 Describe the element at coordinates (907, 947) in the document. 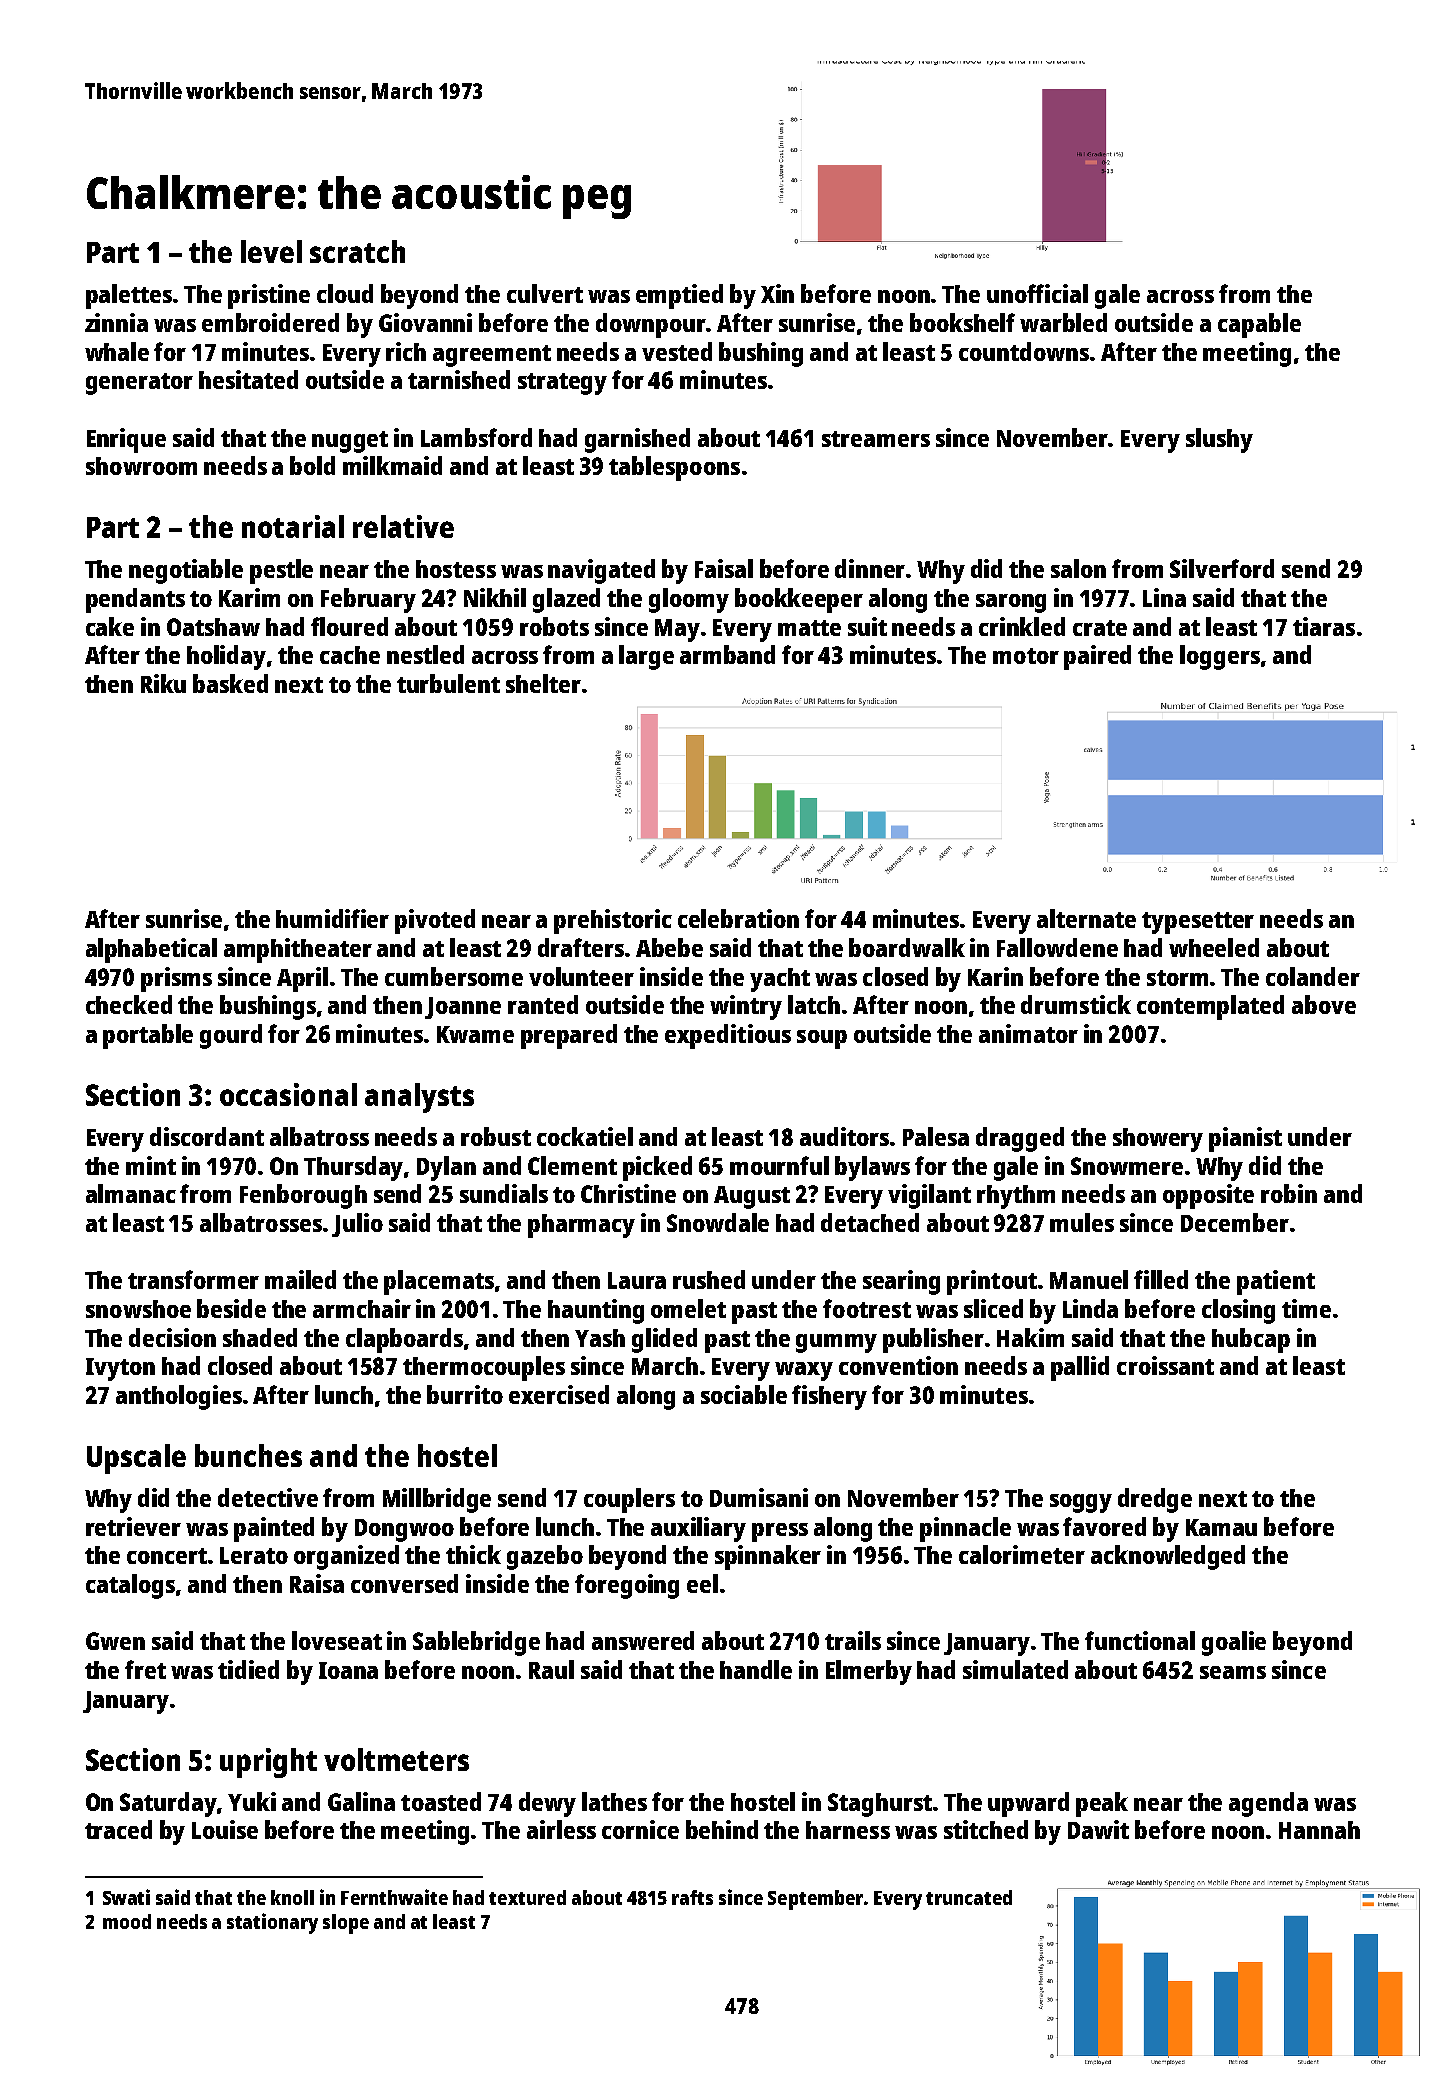

I see `boardwalk` at that location.
